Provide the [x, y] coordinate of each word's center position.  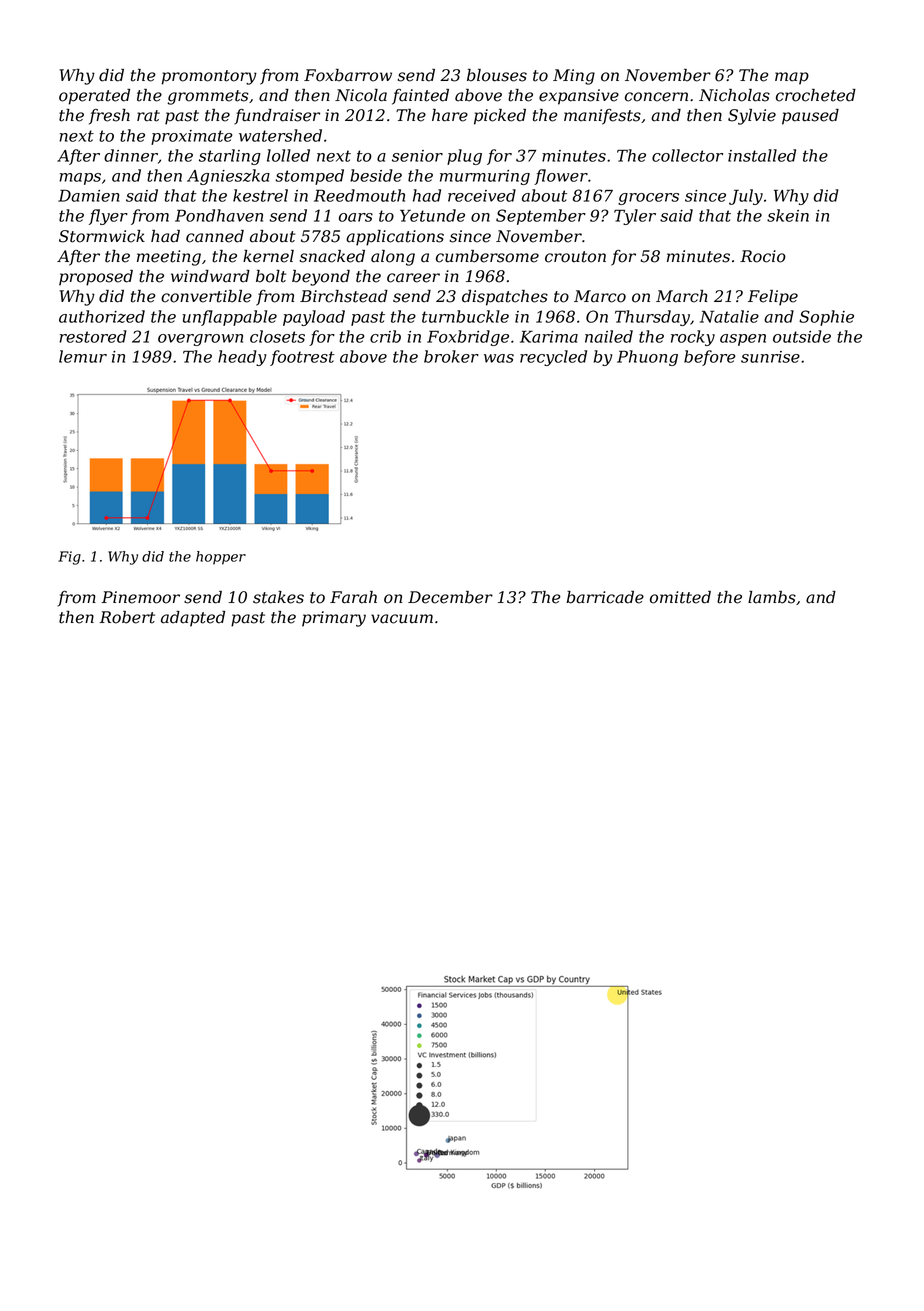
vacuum [402, 619]
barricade [605, 597]
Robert [127, 617]
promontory [209, 77]
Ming [574, 77]
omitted [680, 597]
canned [215, 236]
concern [656, 97]
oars [356, 217]
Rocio [763, 256]
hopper [221, 558]
